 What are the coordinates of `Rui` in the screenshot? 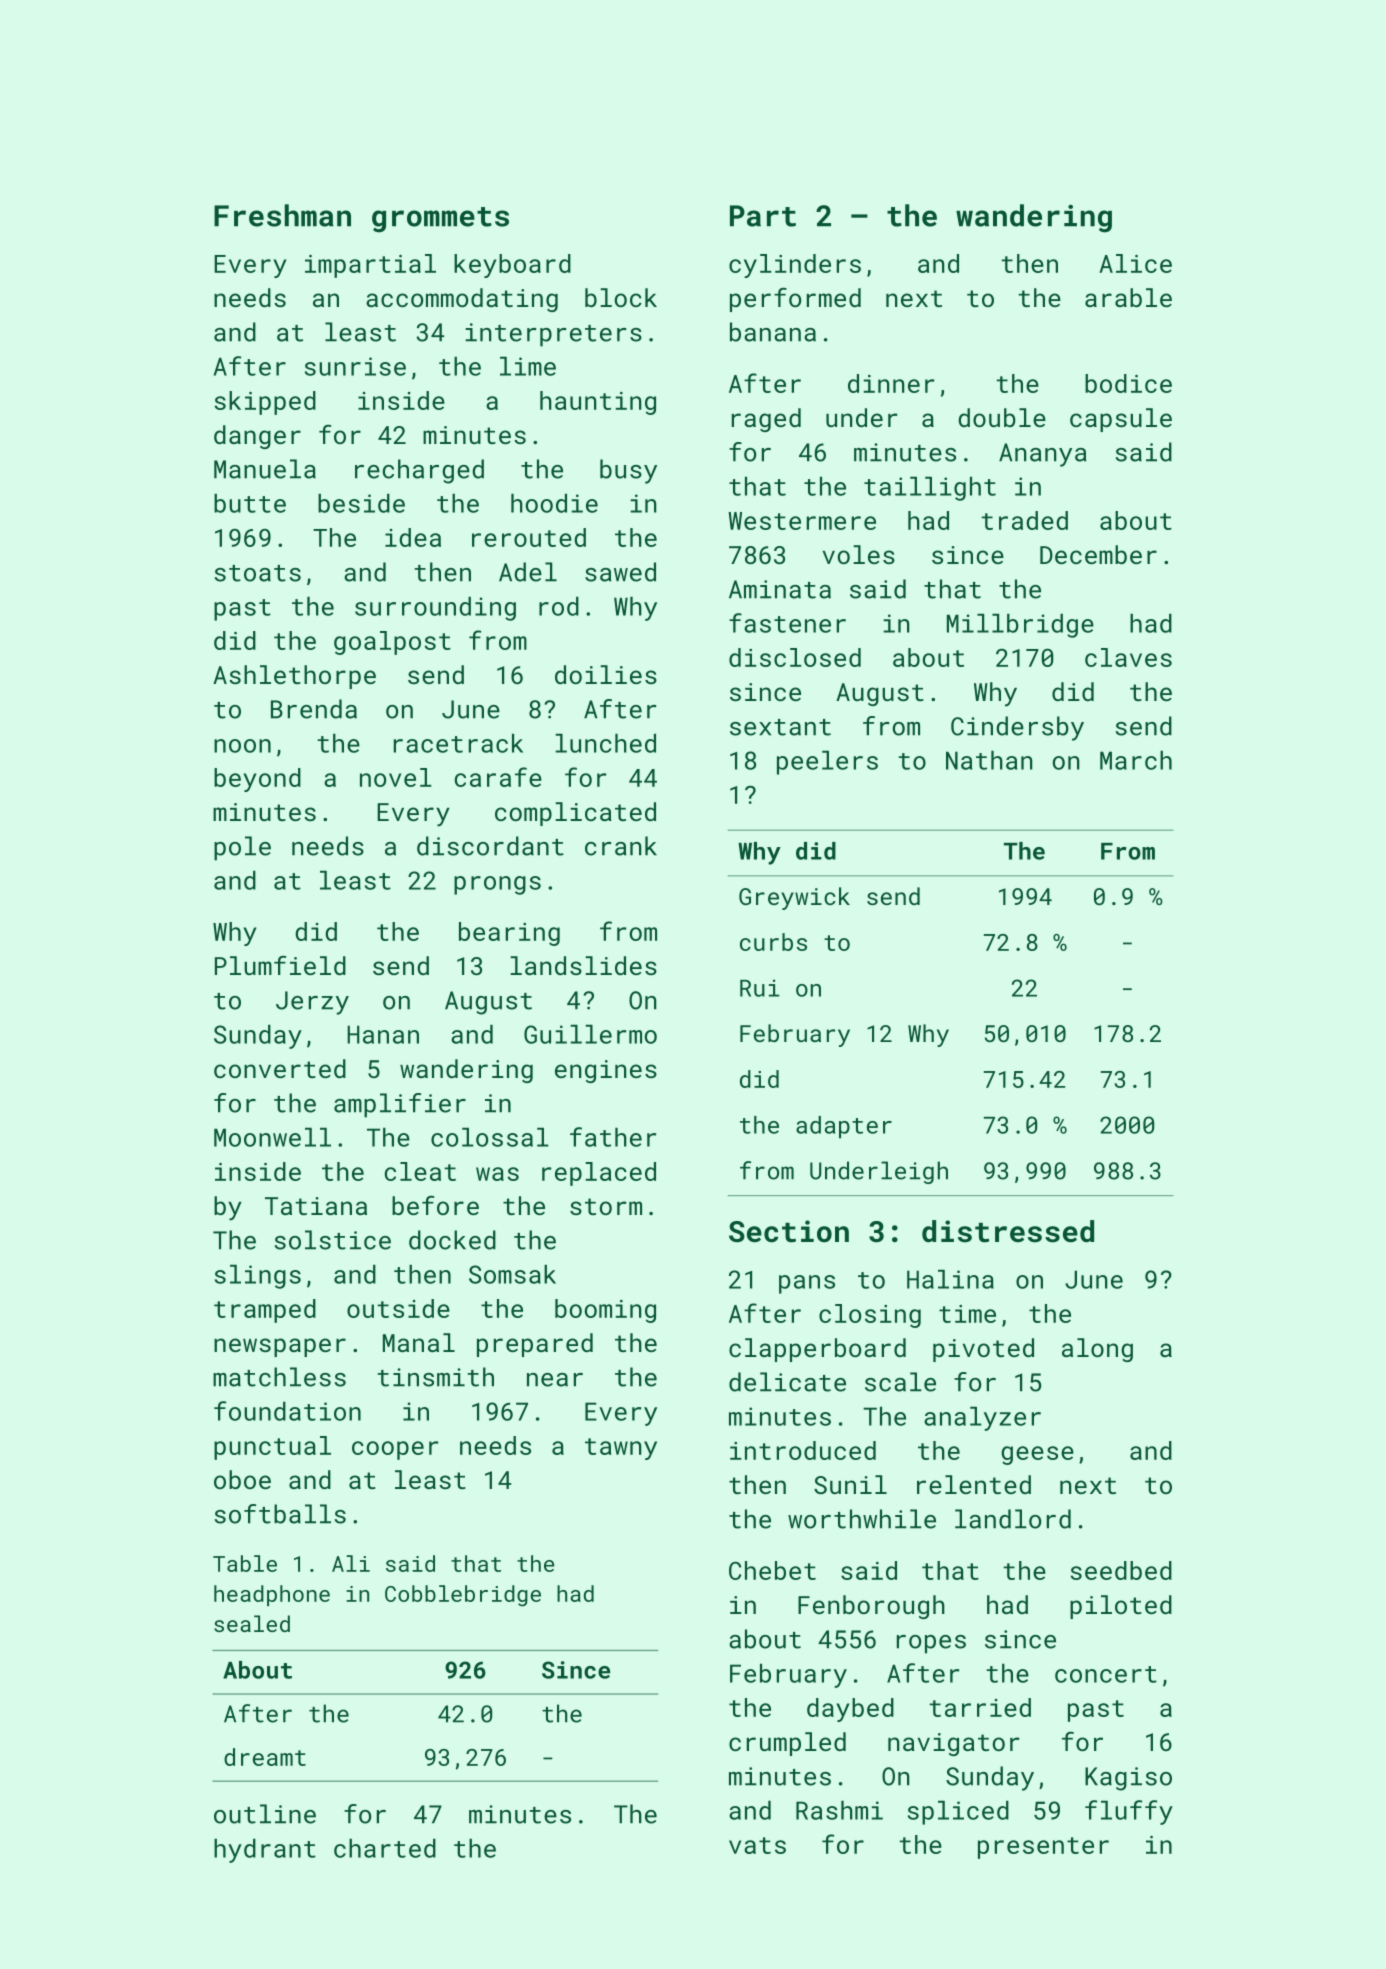 It's located at (759, 988).
